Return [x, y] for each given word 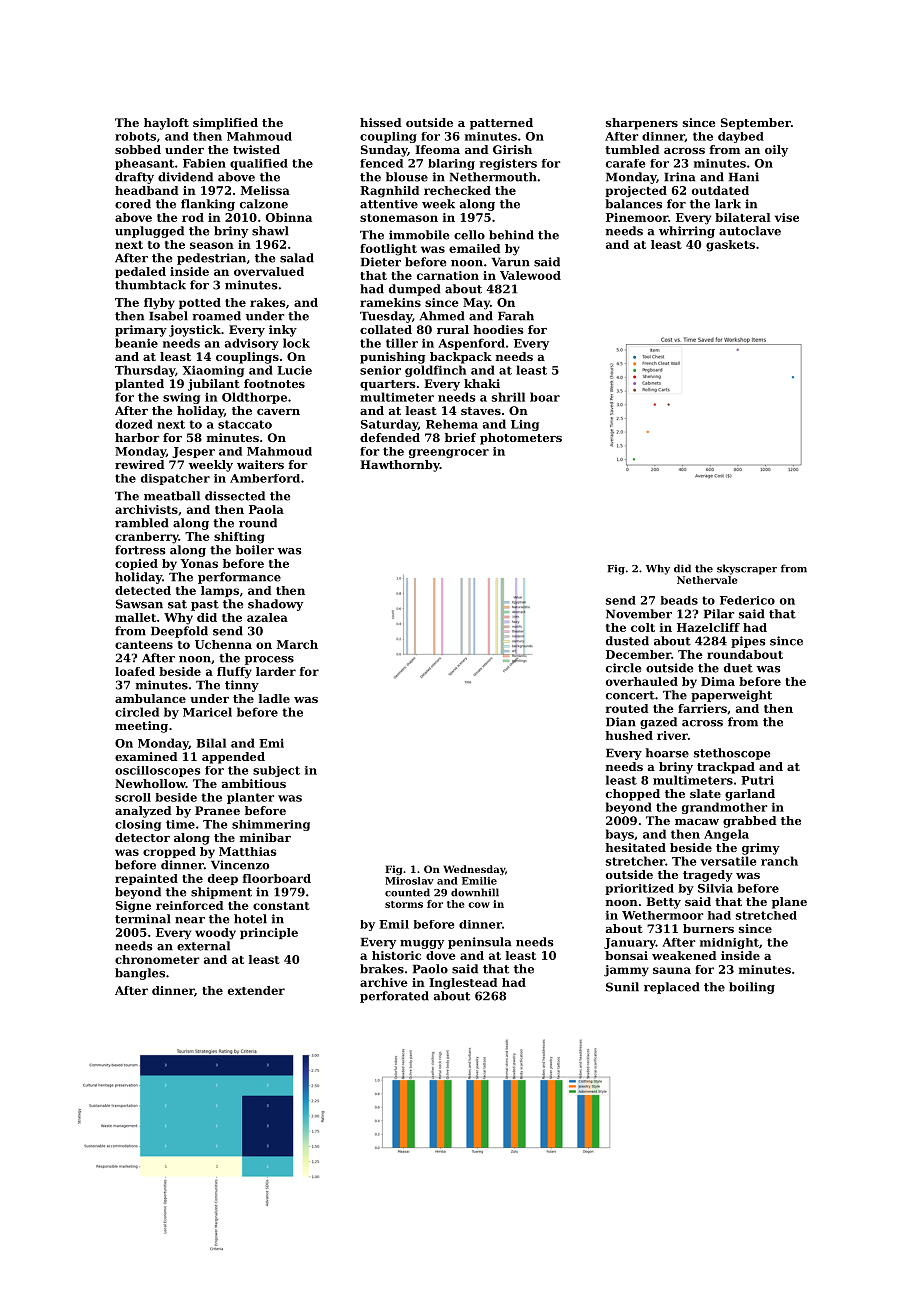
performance [239, 578]
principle [269, 933]
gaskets [730, 246]
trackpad [726, 768]
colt [643, 627]
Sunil [622, 987]
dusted [627, 641]
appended [233, 758]
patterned [501, 124]
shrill [508, 397]
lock [296, 343]
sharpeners [642, 124]
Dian [621, 722]
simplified [225, 124]
